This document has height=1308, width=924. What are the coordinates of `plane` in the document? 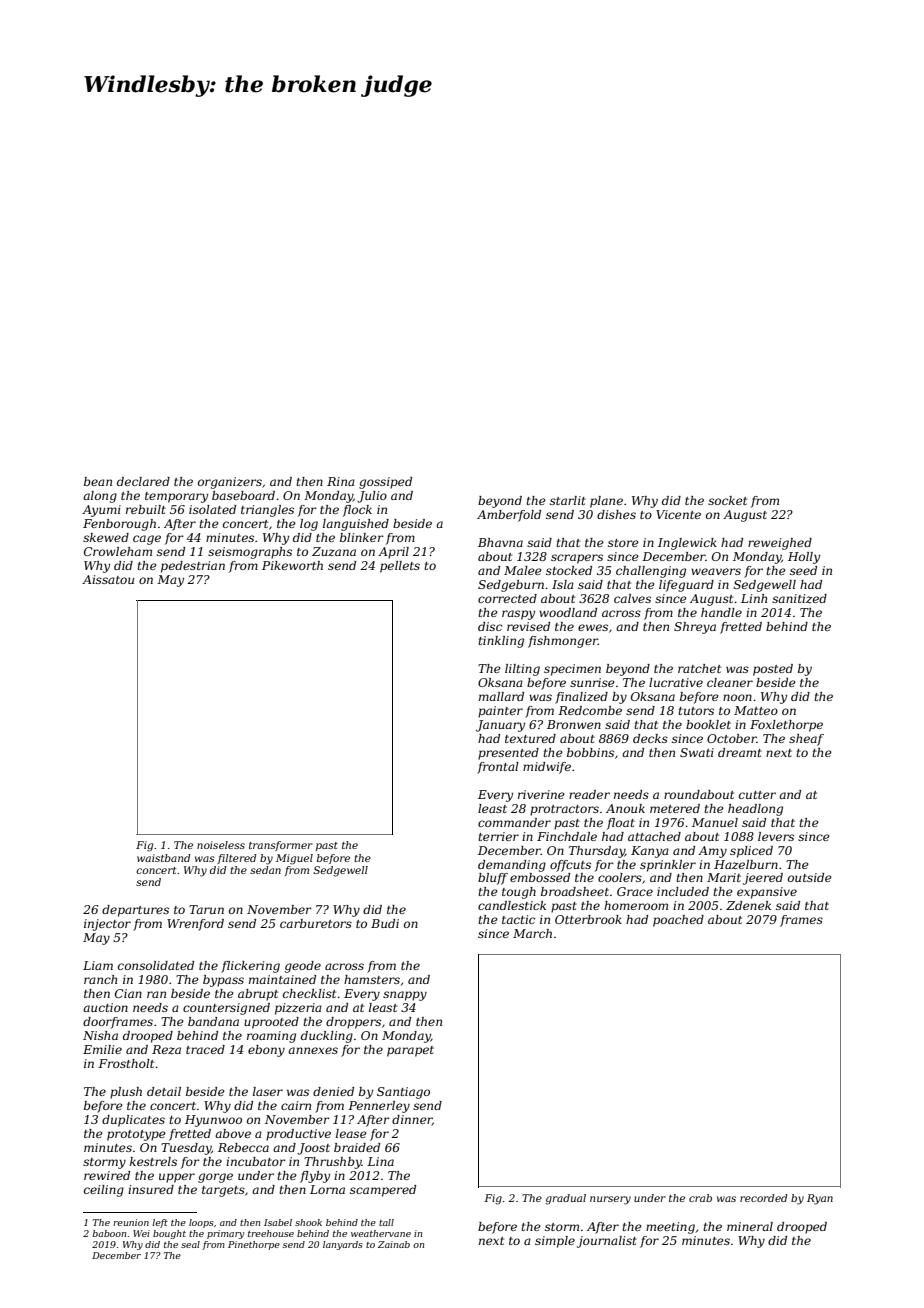 It's located at (606, 502).
